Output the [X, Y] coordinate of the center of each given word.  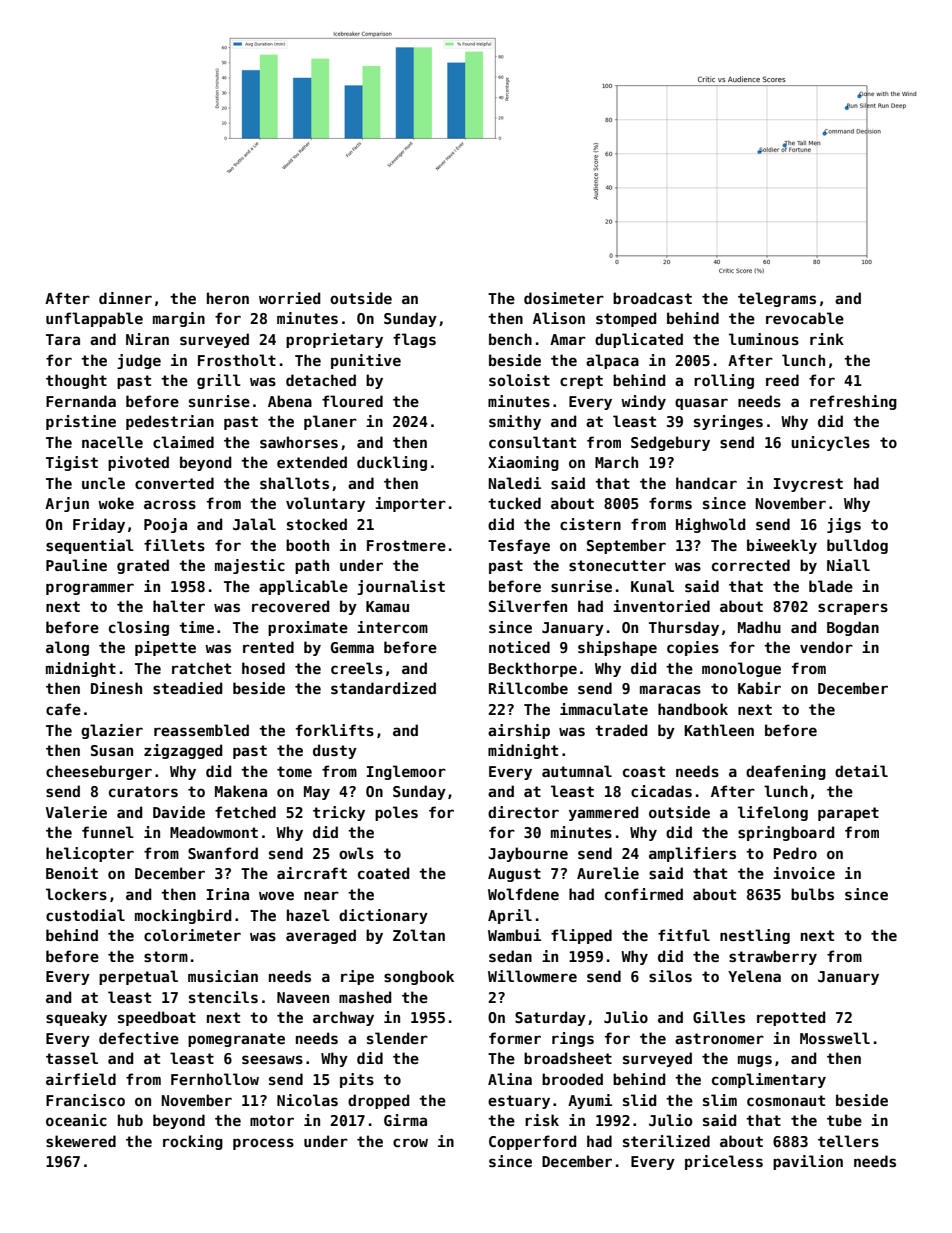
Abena [290, 401]
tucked [514, 503]
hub [130, 1120]
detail [861, 771]
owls [356, 853]
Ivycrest [808, 485]
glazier [112, 731]
